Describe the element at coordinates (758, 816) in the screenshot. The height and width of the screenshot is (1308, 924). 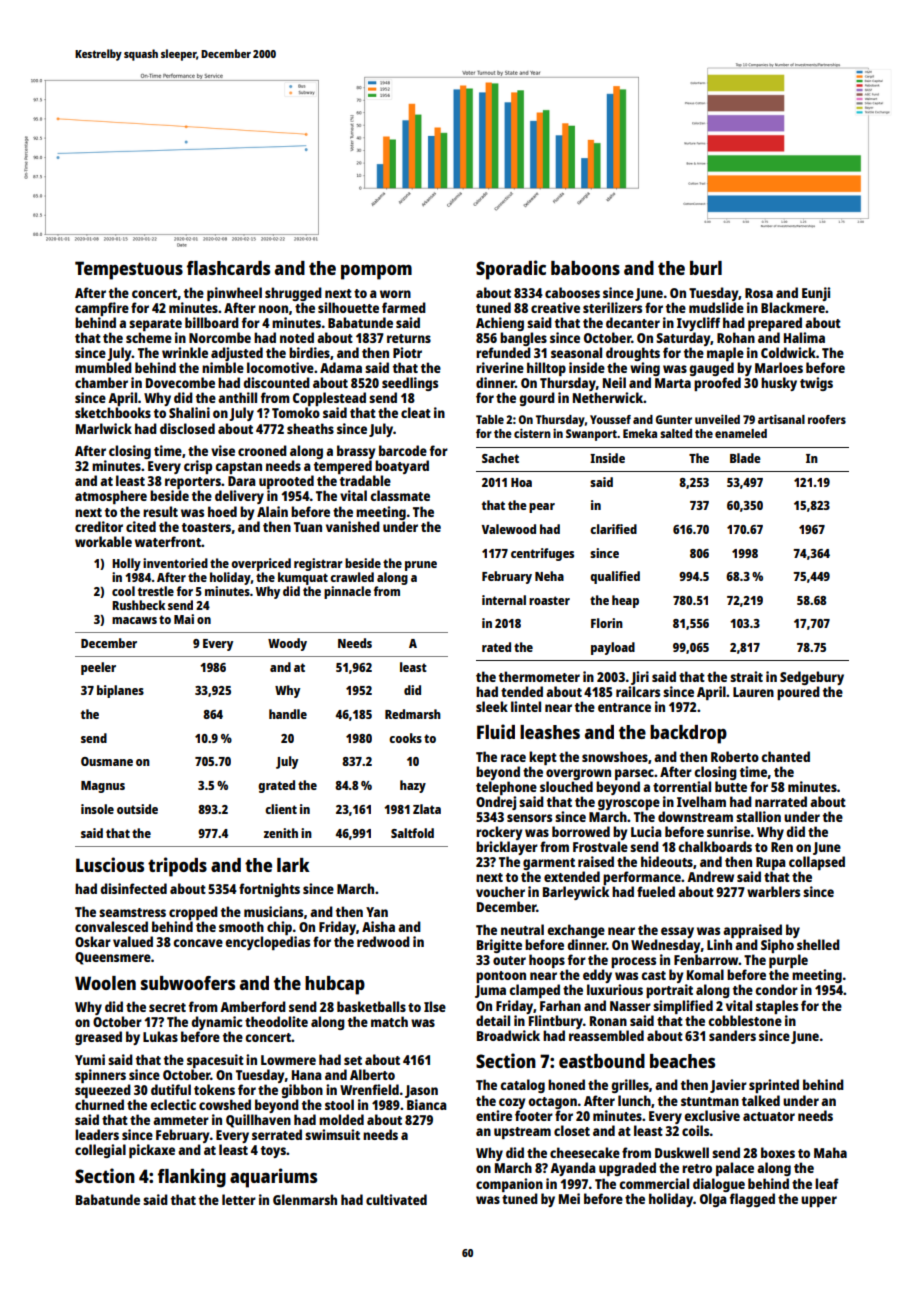
I see `stallion` at that location.
